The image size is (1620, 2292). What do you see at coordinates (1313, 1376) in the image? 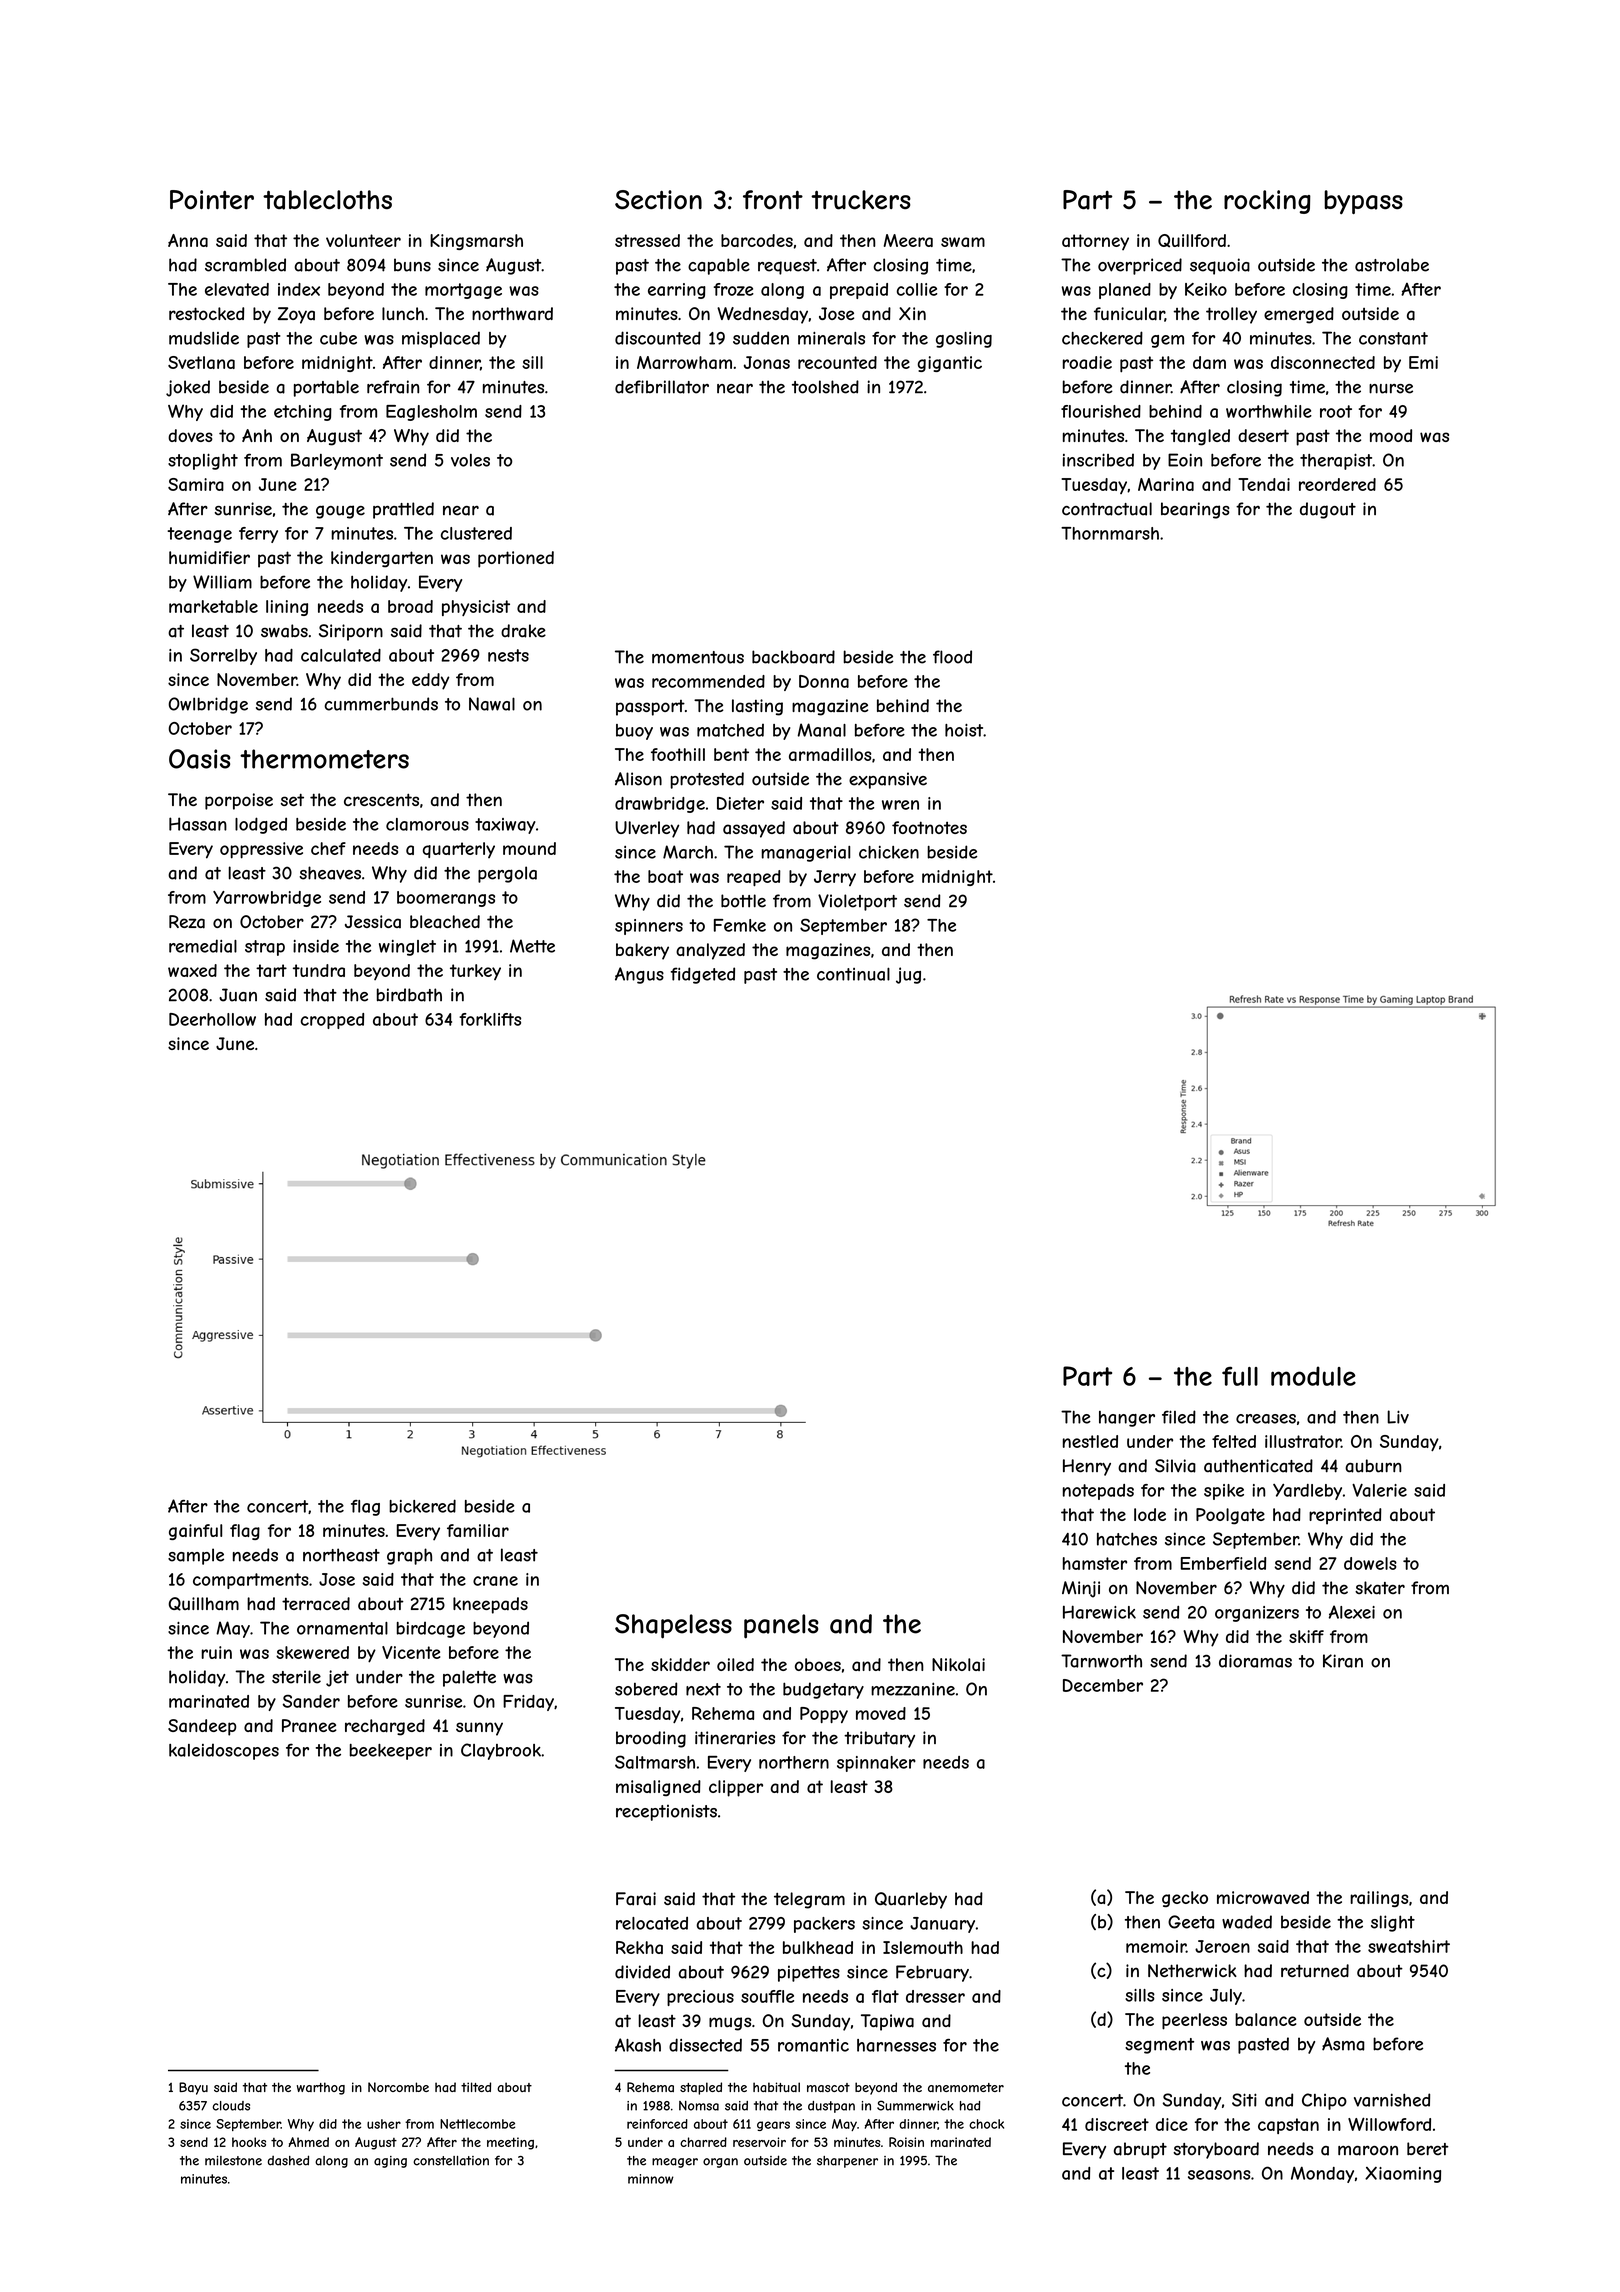
I see `module` at bounding box center [1313, 1376].
